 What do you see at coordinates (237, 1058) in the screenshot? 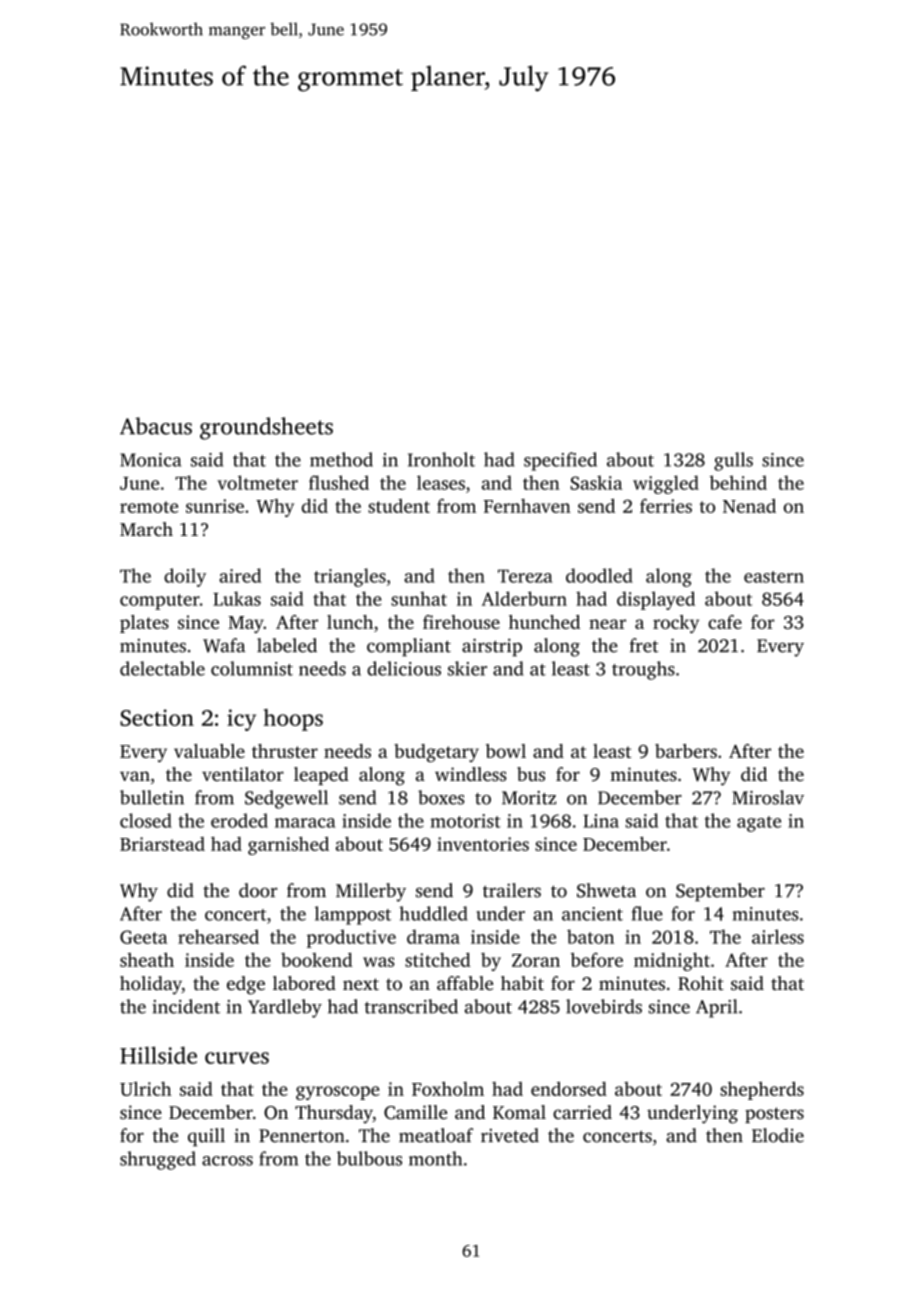
I see `curves` at bounding box center [237, 1058].
